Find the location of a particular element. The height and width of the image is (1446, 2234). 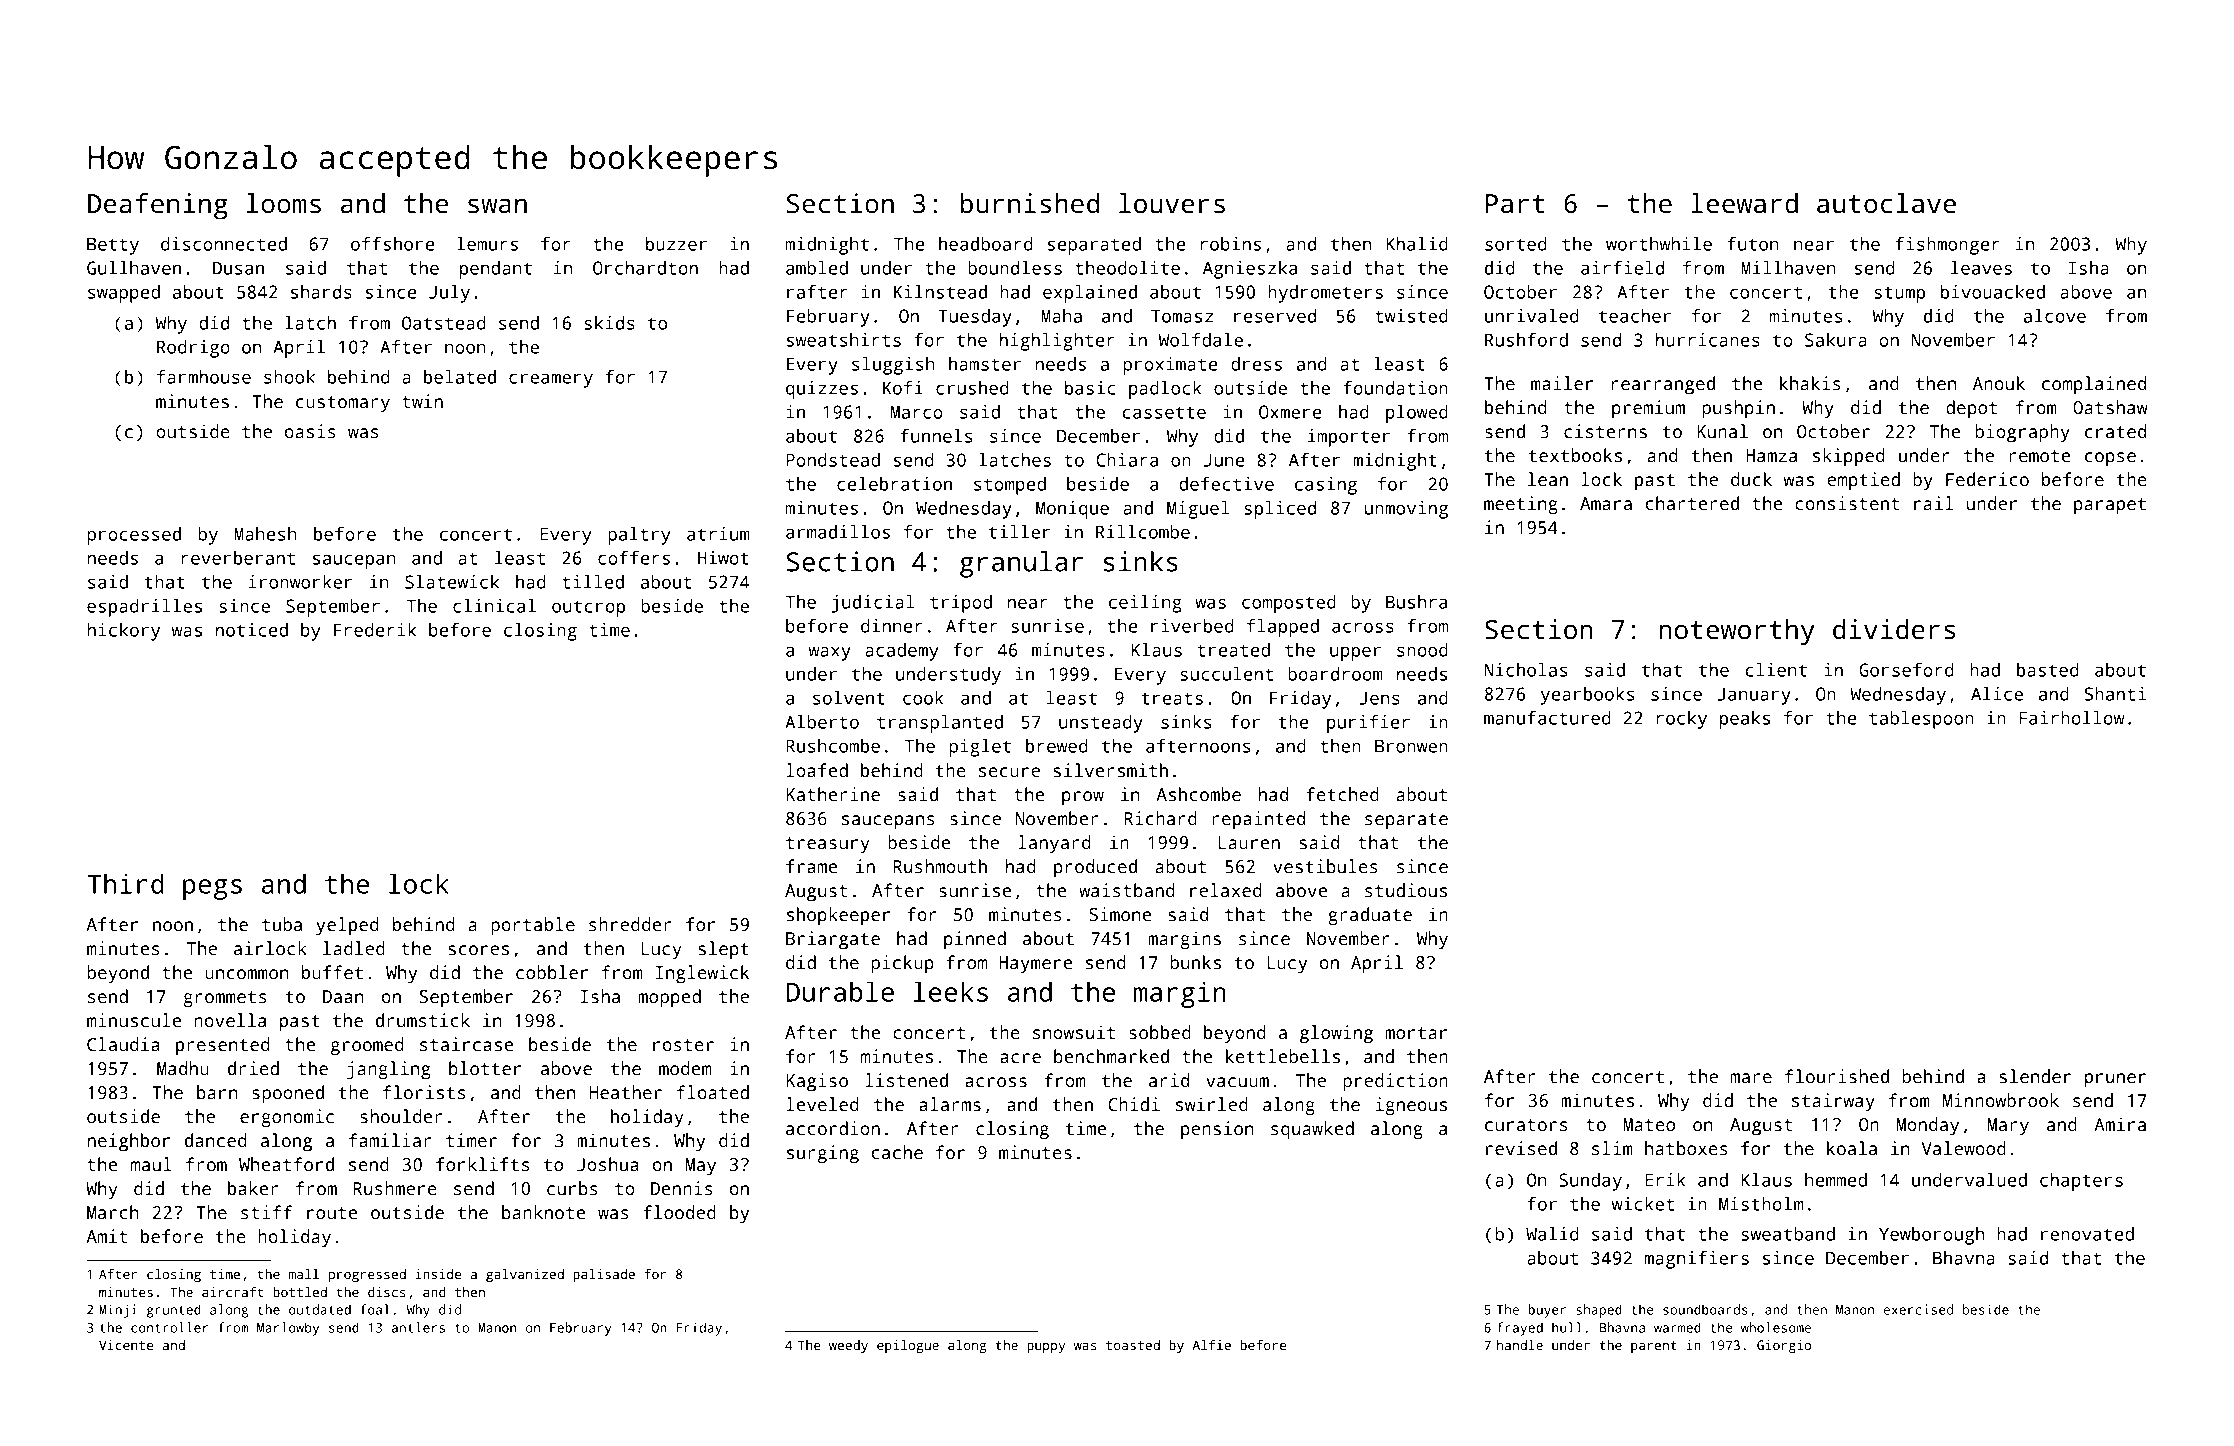

academy is located at coordinates (902, 652).
